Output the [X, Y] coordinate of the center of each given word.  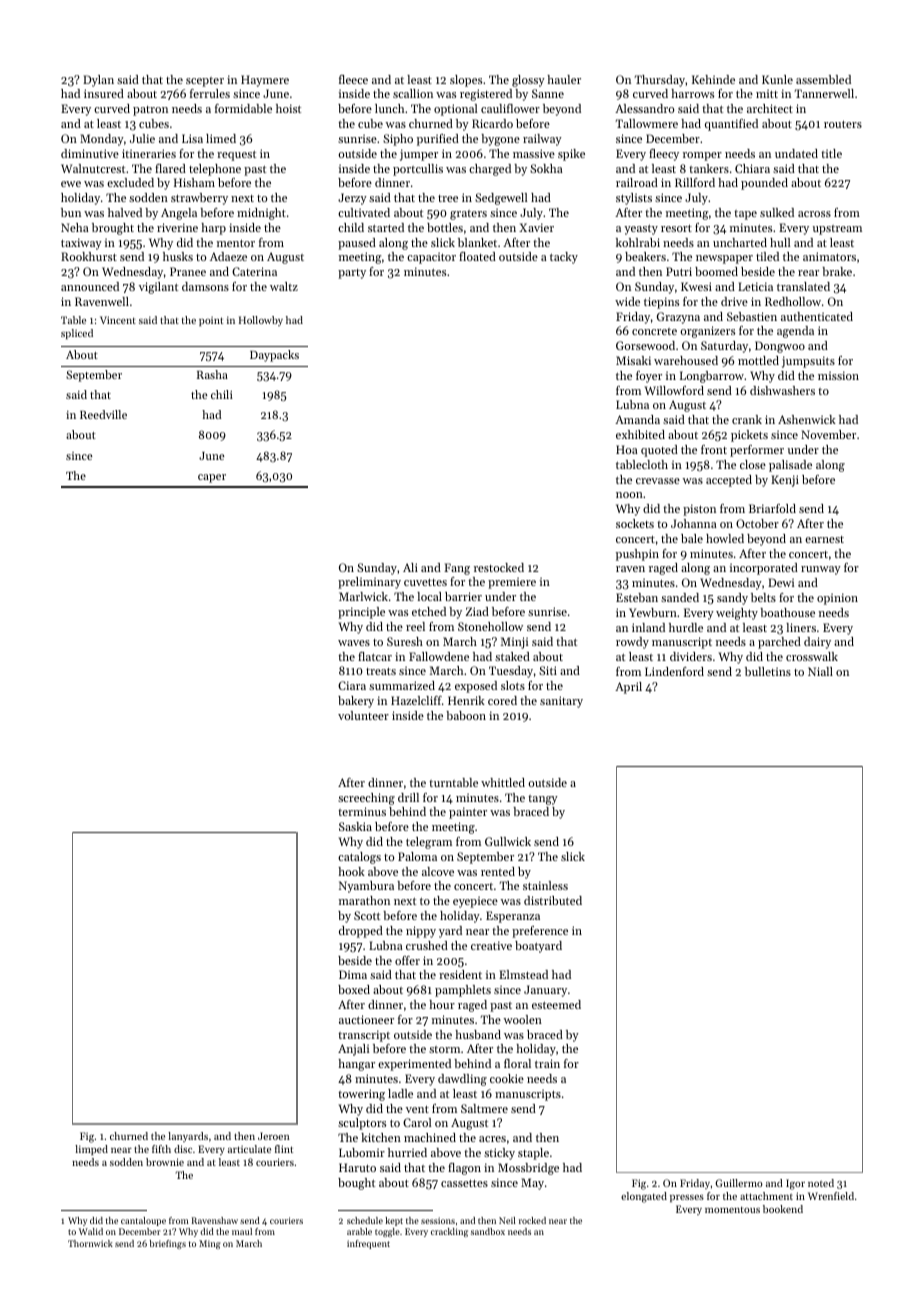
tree [448, 198]
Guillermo [739, 1183]
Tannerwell [824, 93]
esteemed [556, 1004]
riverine [177, 227]
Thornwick [90, 1243]
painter [468, 813]
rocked [532, 1220]
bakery [356, 702]
